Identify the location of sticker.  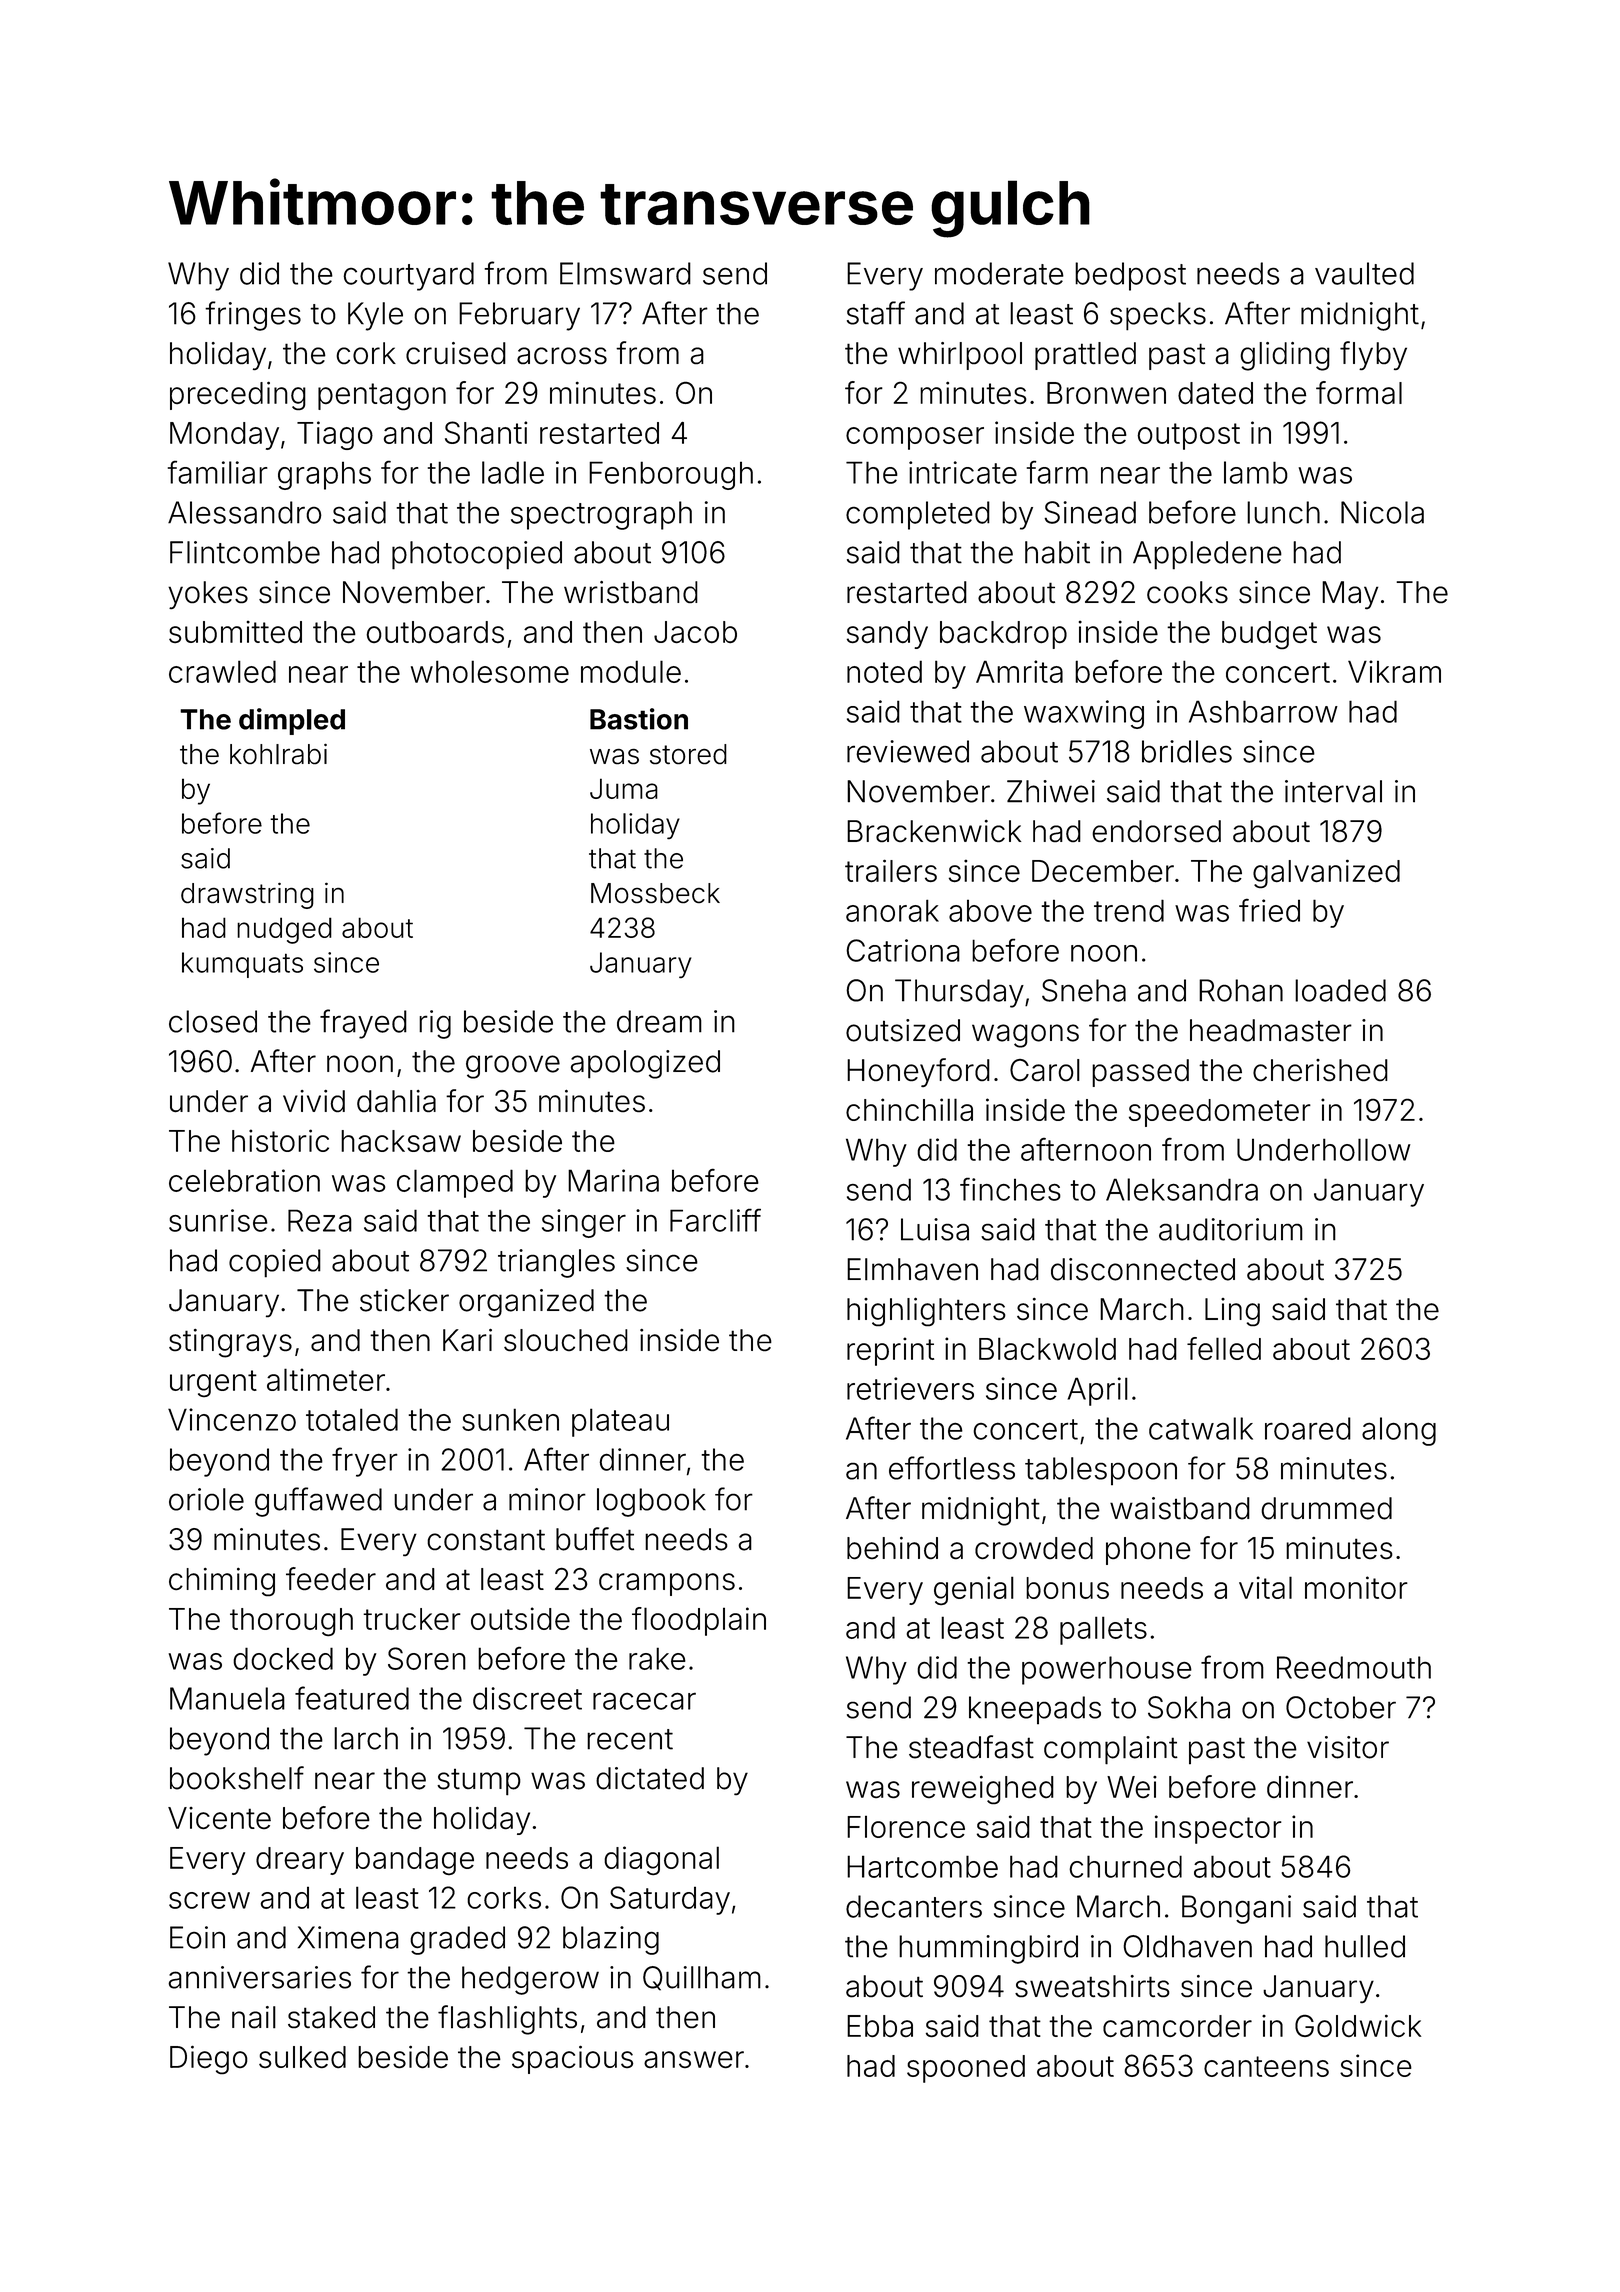
(404, 1300).
